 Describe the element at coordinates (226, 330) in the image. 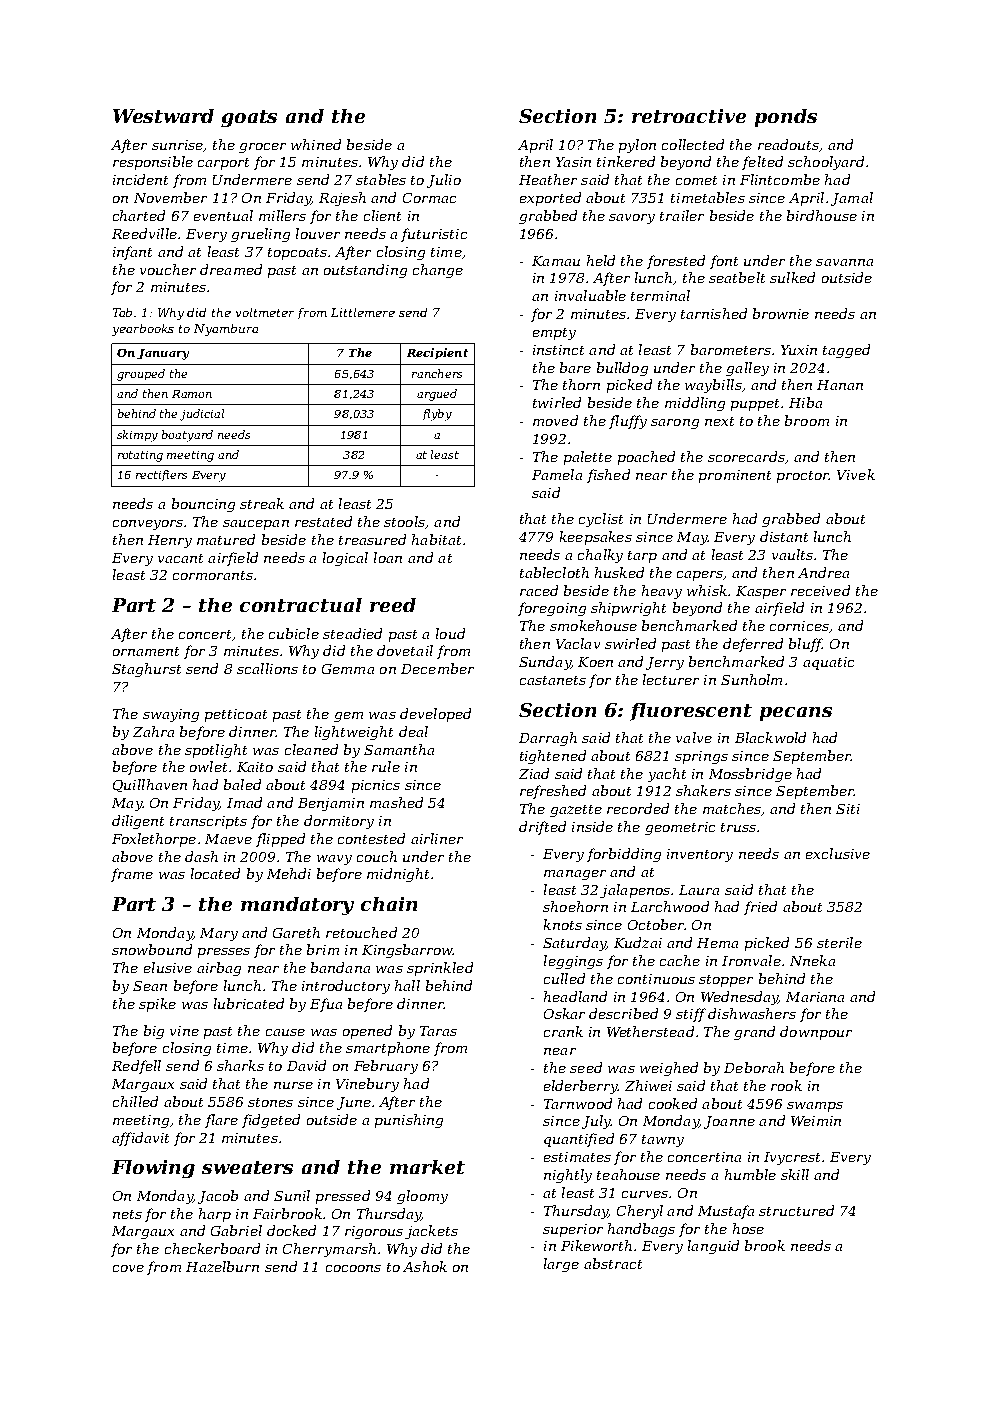

I see `Nyambura` at that location.
